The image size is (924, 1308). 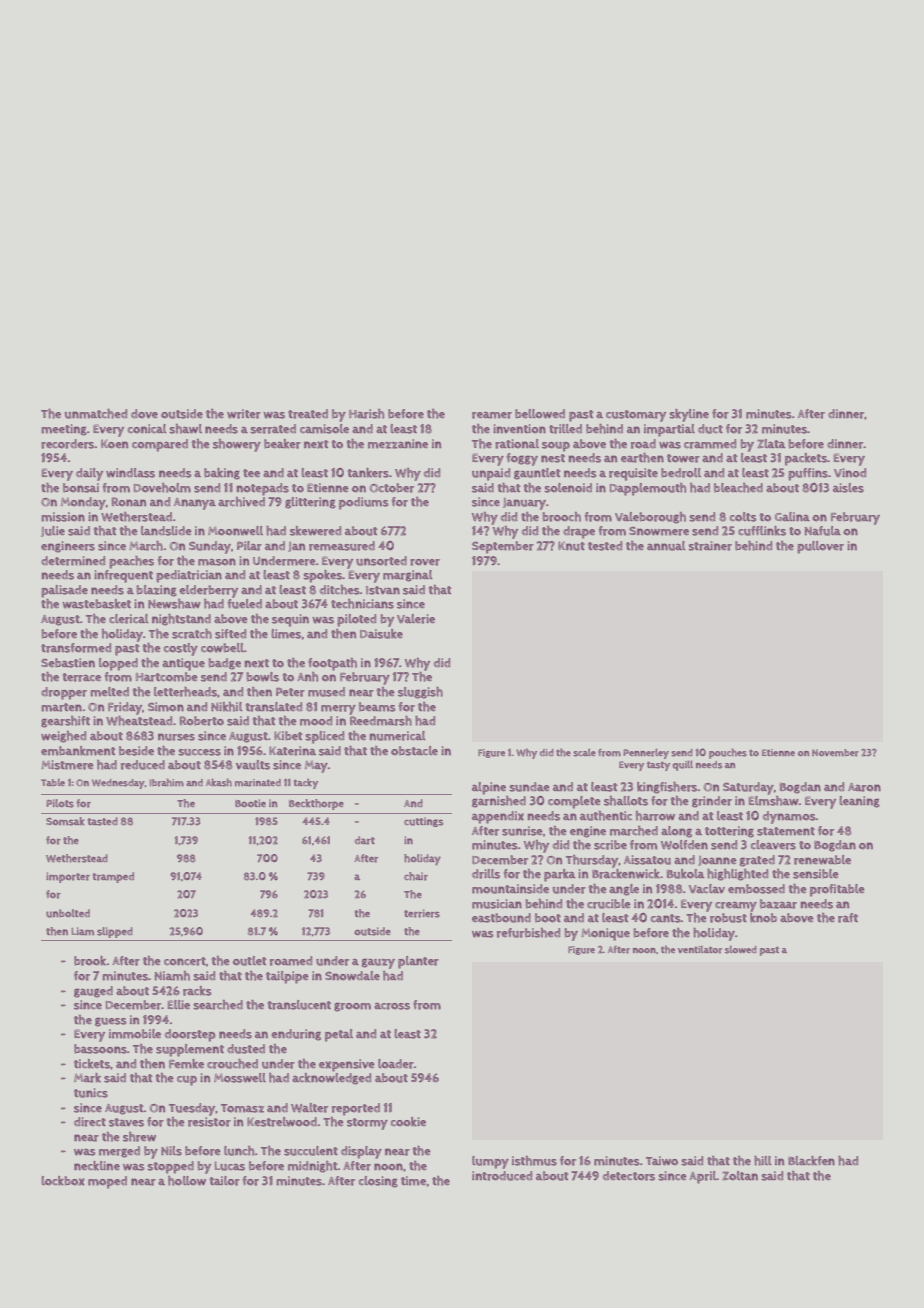 What do you see at coordinates (143, 765) in the screenshot?
I see `reduced` at bounding box center [143, 765].
